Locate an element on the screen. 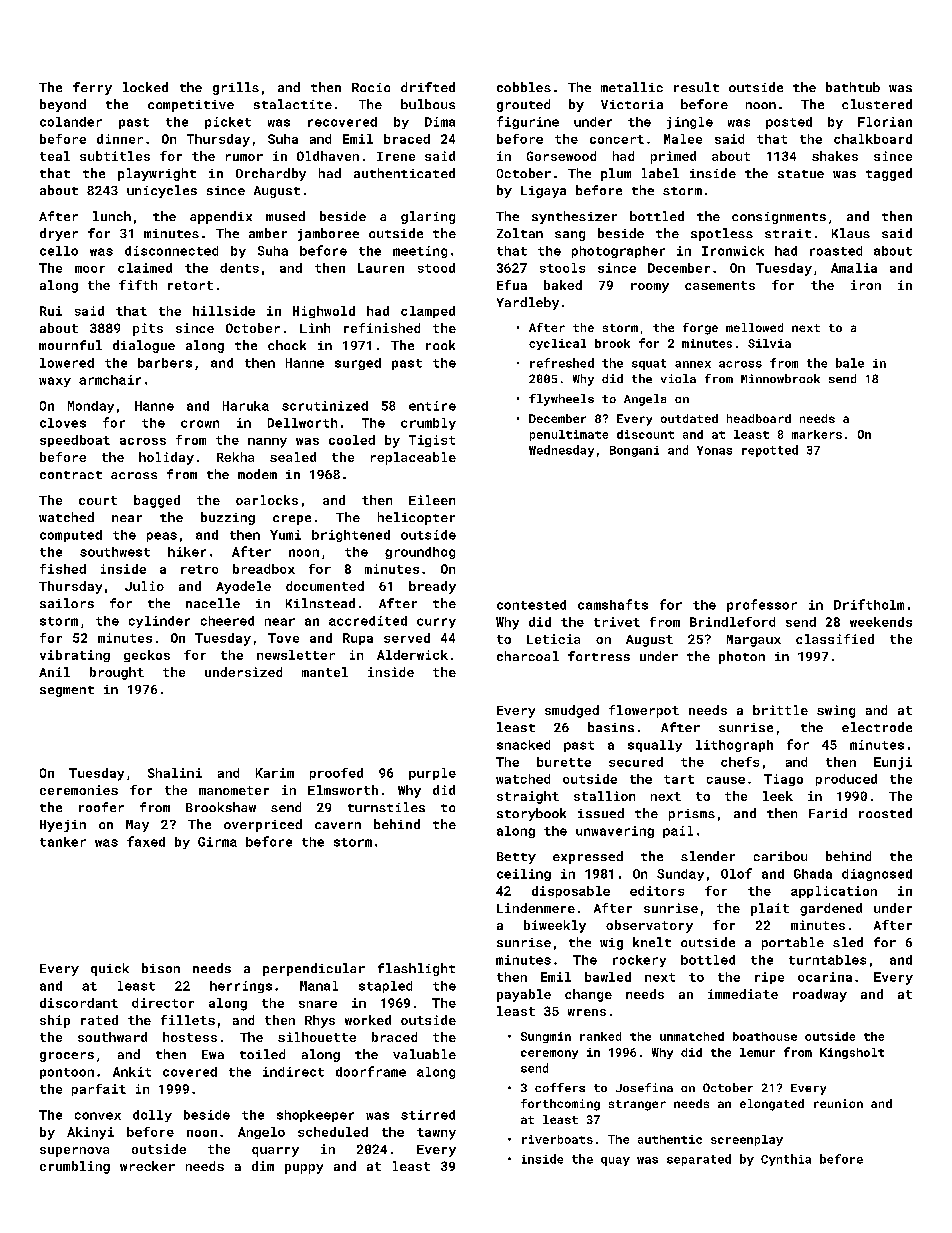 This screenshot has width=952, height=1233. perpendicular is located at coordinates (314, 969).
